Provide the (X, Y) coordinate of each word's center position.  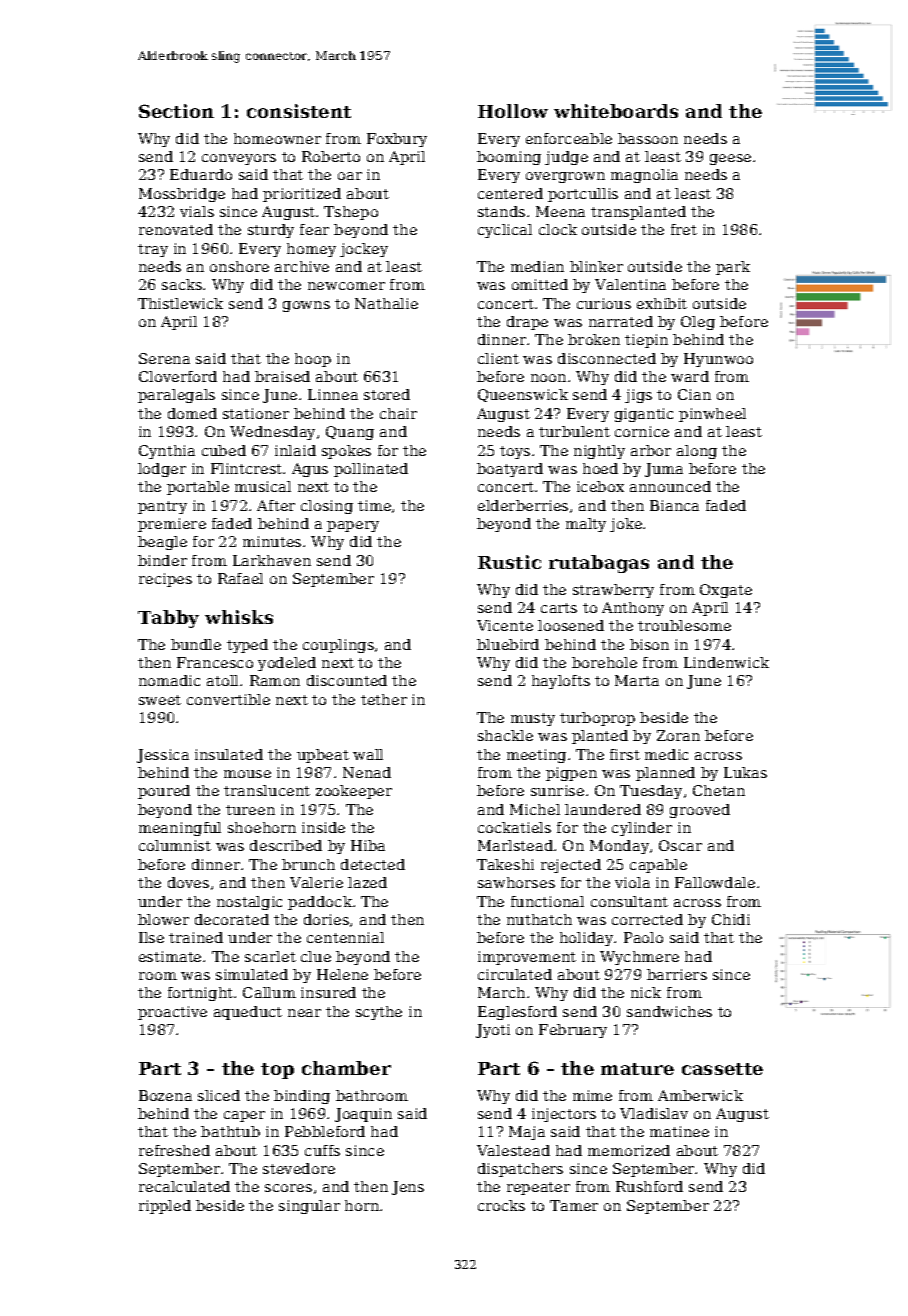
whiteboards (616, 111)
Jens (408, 1188)
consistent (299, 111)
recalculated (184, 1186)
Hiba (368, 845)
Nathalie (386, 303)
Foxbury (397, 140)
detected (373, 864)
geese (730, 159)
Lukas (745, 772)
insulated (229, 754)
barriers (677, 974)
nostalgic (249, 903)
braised (282, 376)
